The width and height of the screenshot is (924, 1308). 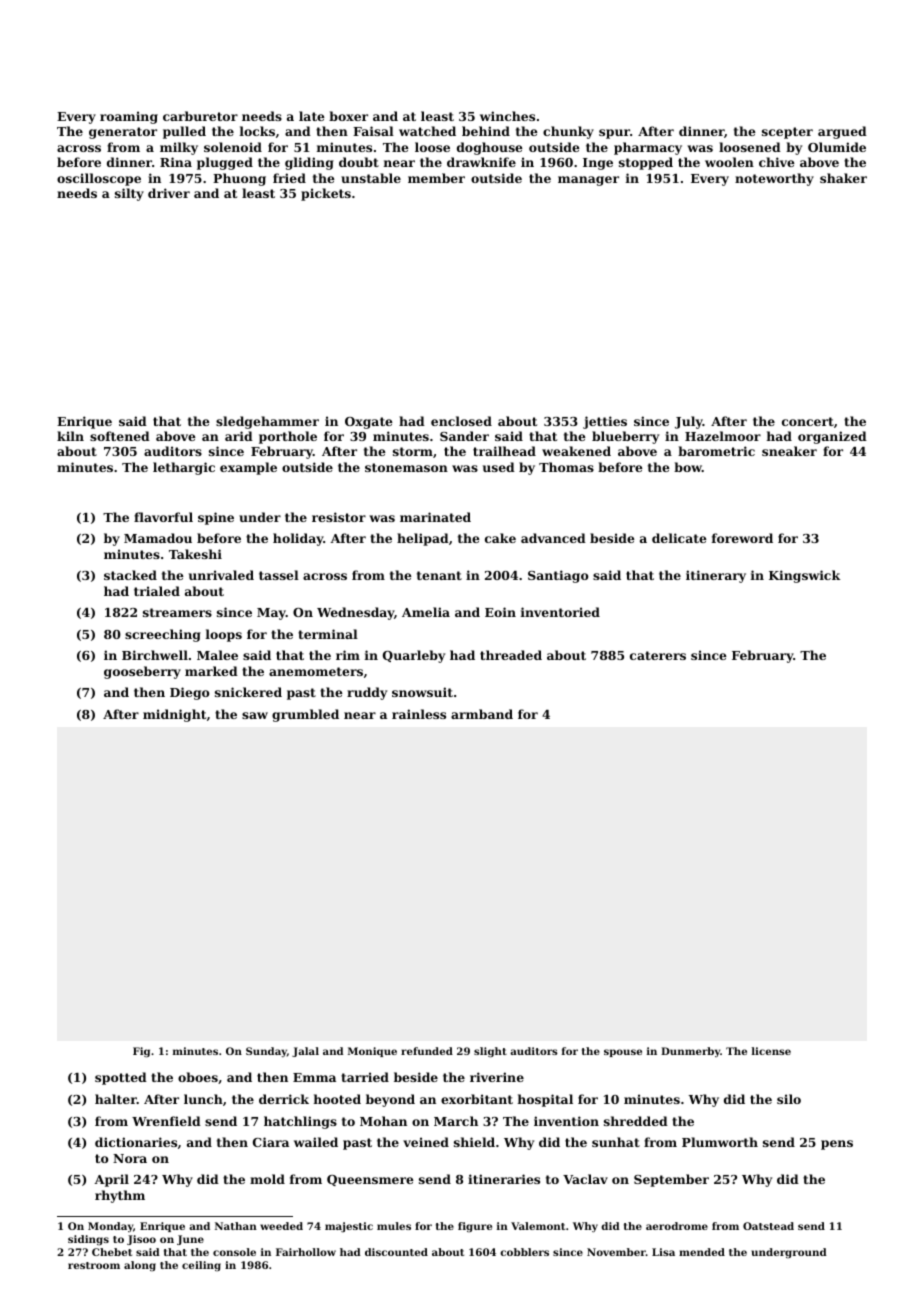 I want to click on pulled, so click(x=184, y=132).
